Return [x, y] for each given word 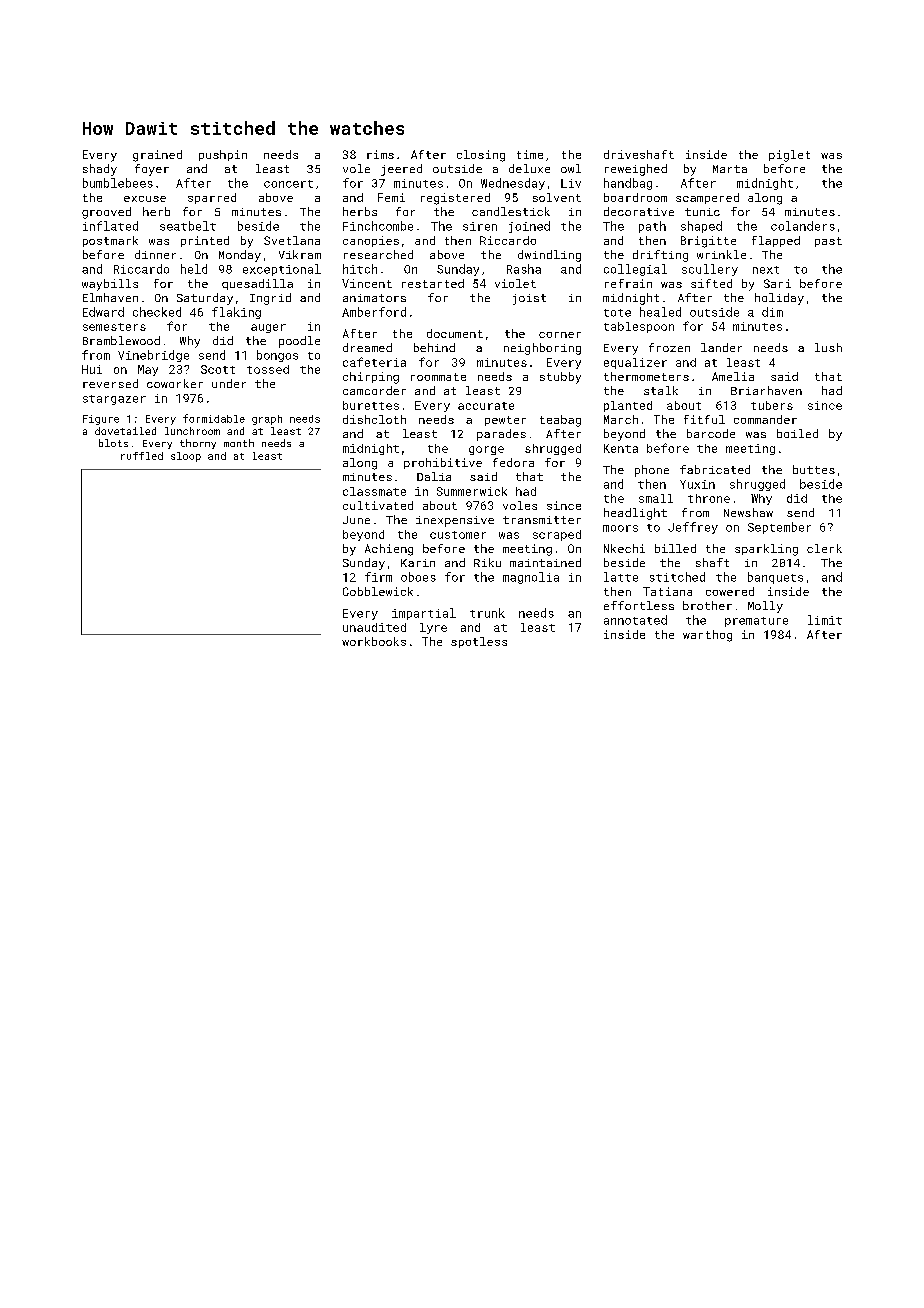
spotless [479, 642]
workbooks [374, 641]
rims [380, 154]
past [828, 242]
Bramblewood [121, 340]
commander [765, 419]
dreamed [367, 347]
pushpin [223, 155]
